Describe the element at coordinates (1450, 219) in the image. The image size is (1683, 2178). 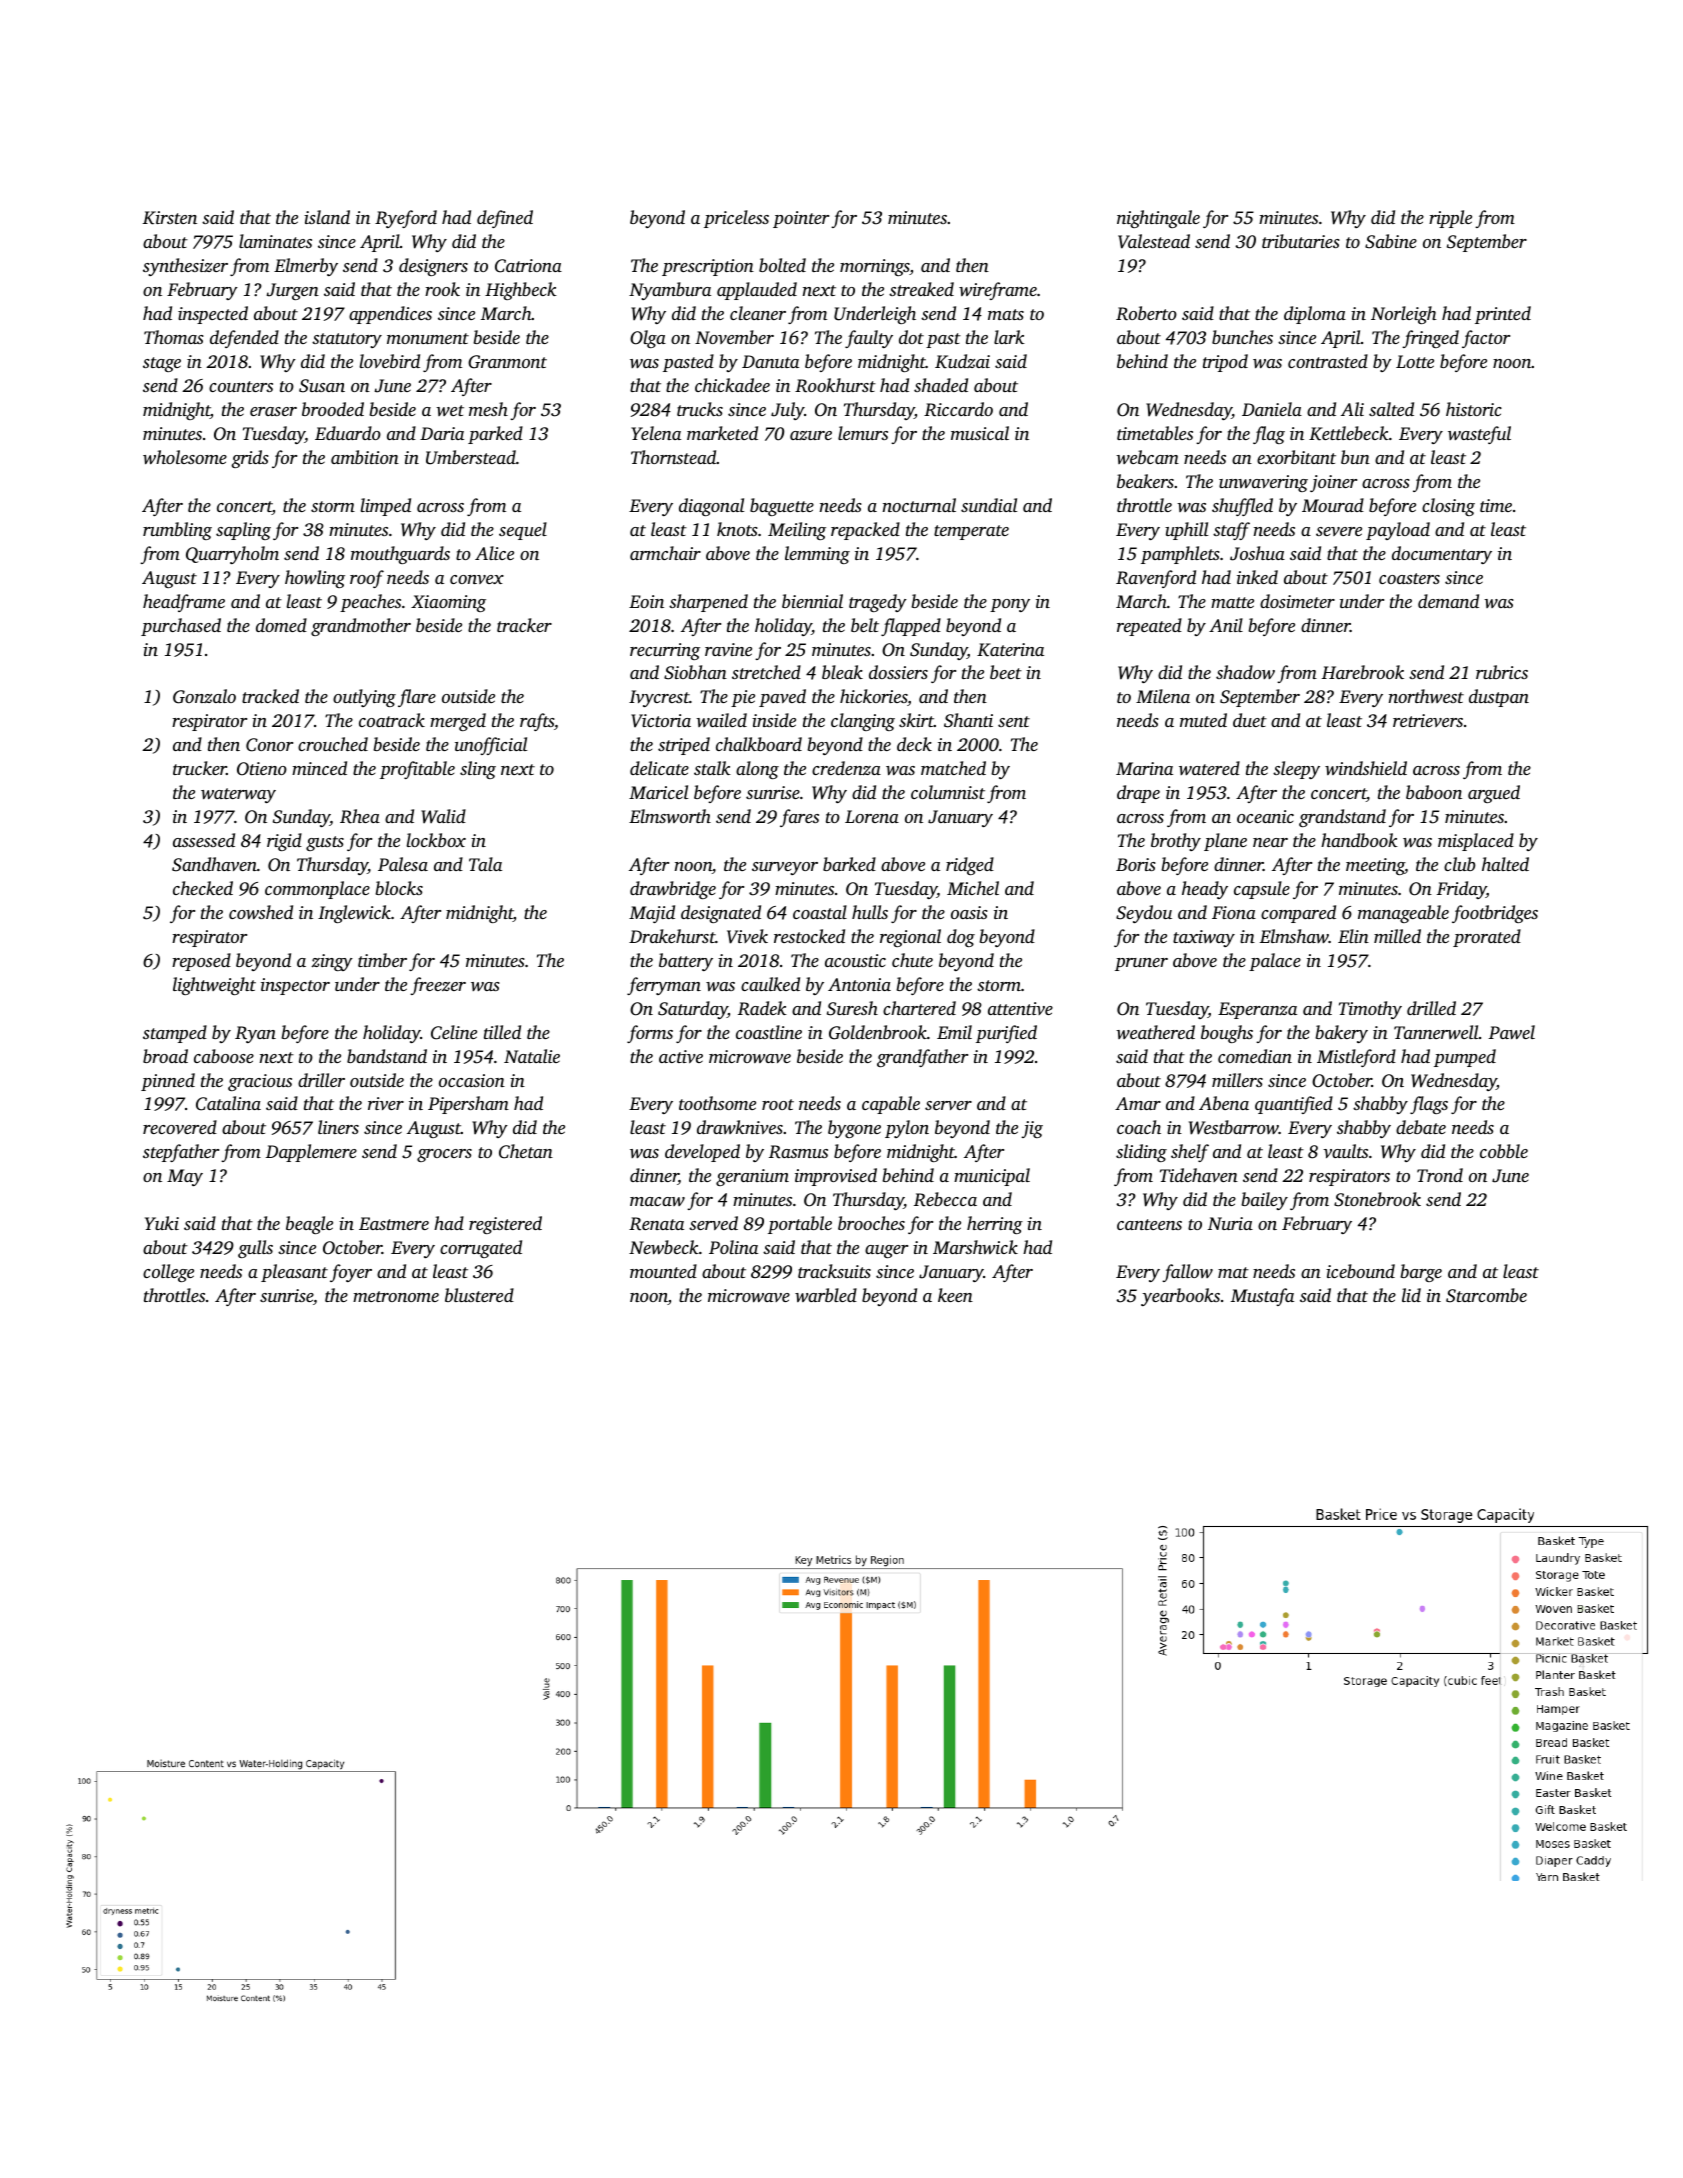
I see `ripple` at that location.
